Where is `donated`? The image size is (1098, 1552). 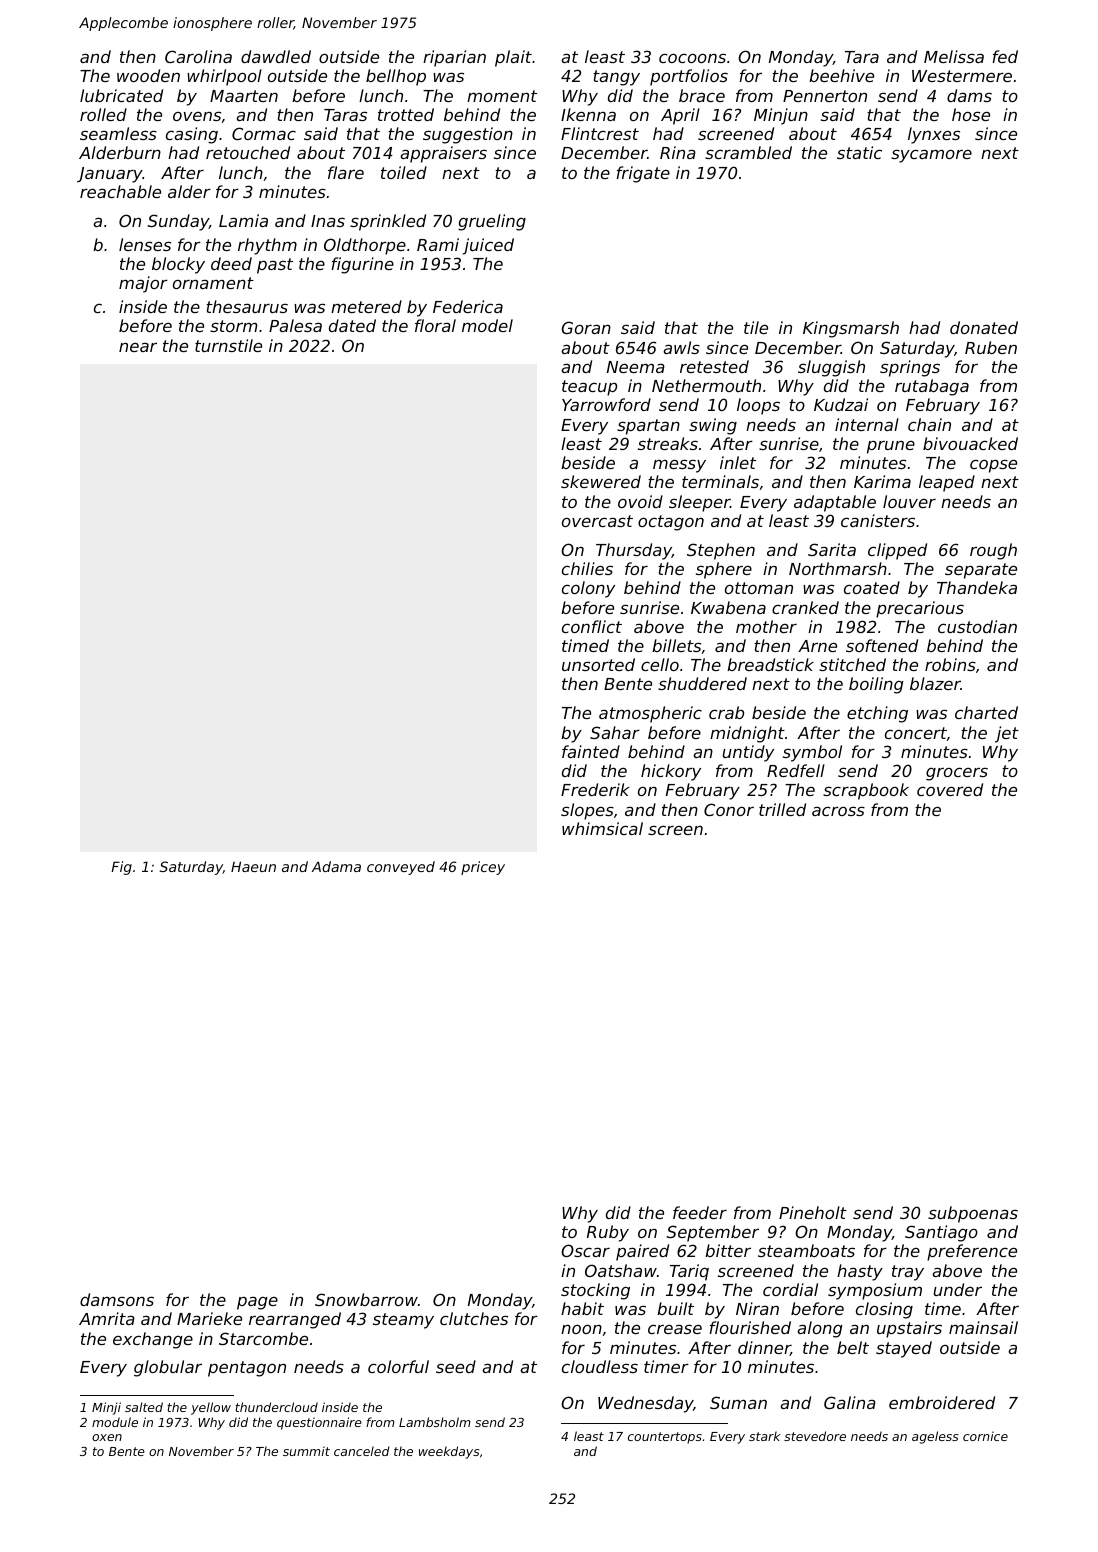
donated is located at coordinates (984, 327).
